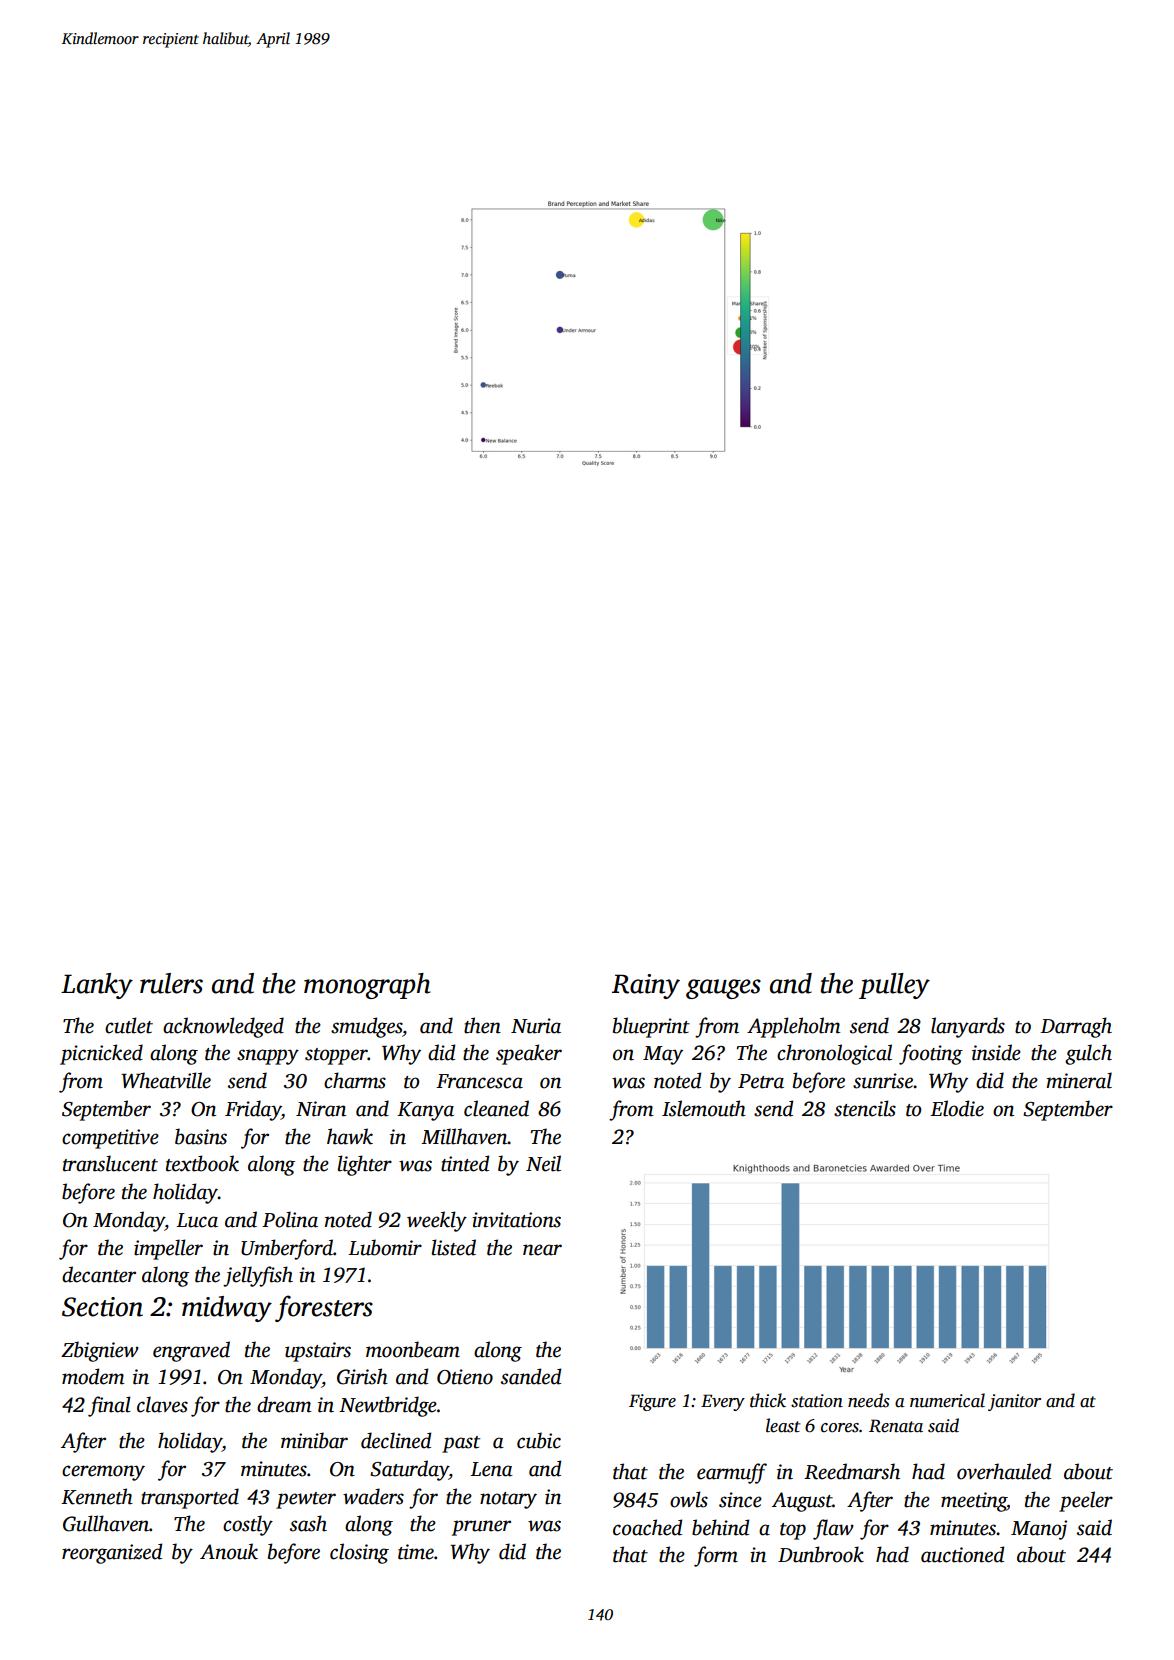 Image resolution: width=1174 pixels, height=1660 pixels. What do you see at coordinates (162, 1404) in the screenshot?
I see `claves` at bounding box center [162, 1404].
